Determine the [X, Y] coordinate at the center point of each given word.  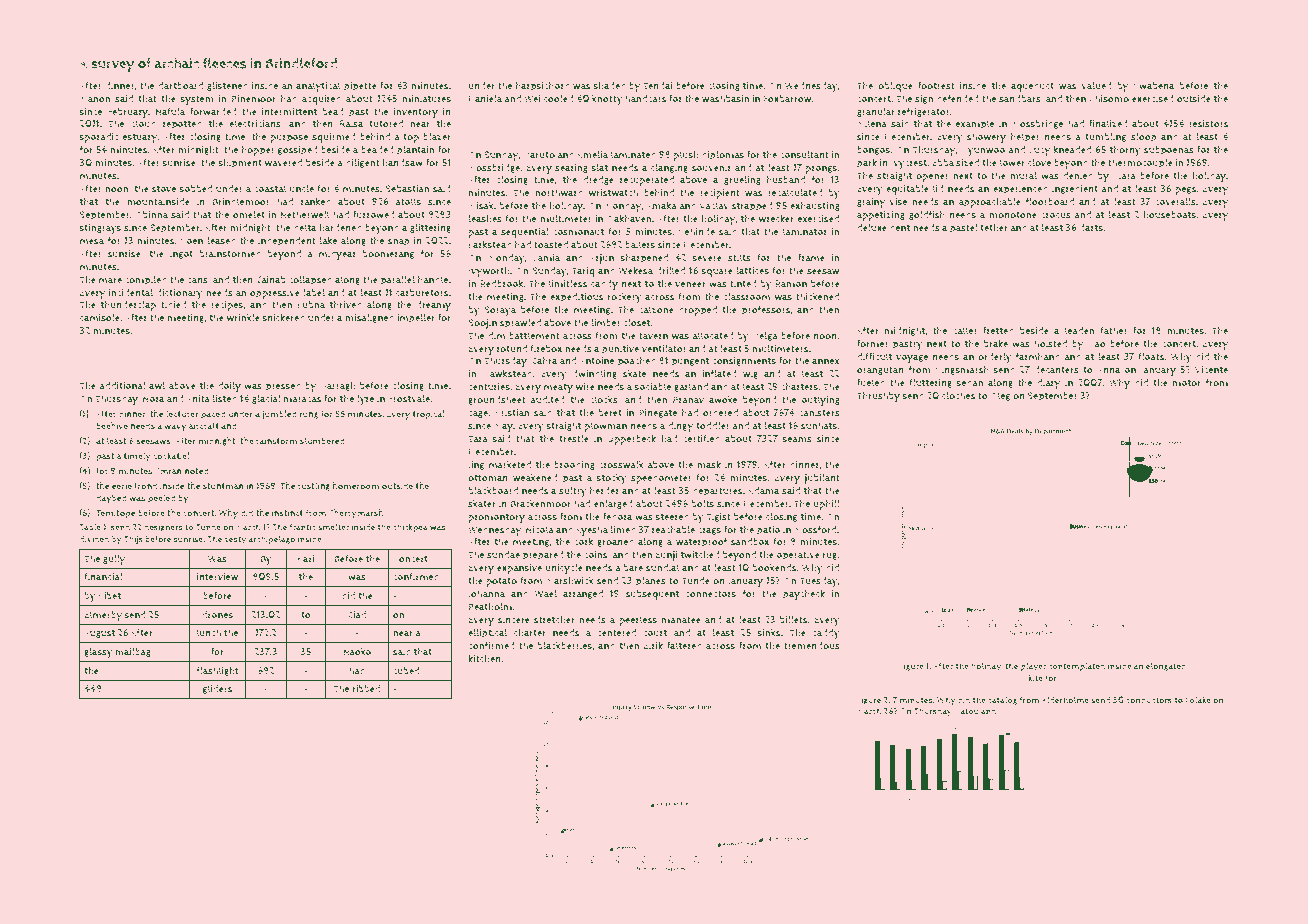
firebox [546, 348]
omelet [249, 214]
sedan [970, 383]
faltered [684, 645]
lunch [209, 632]
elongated [1166, 666]
